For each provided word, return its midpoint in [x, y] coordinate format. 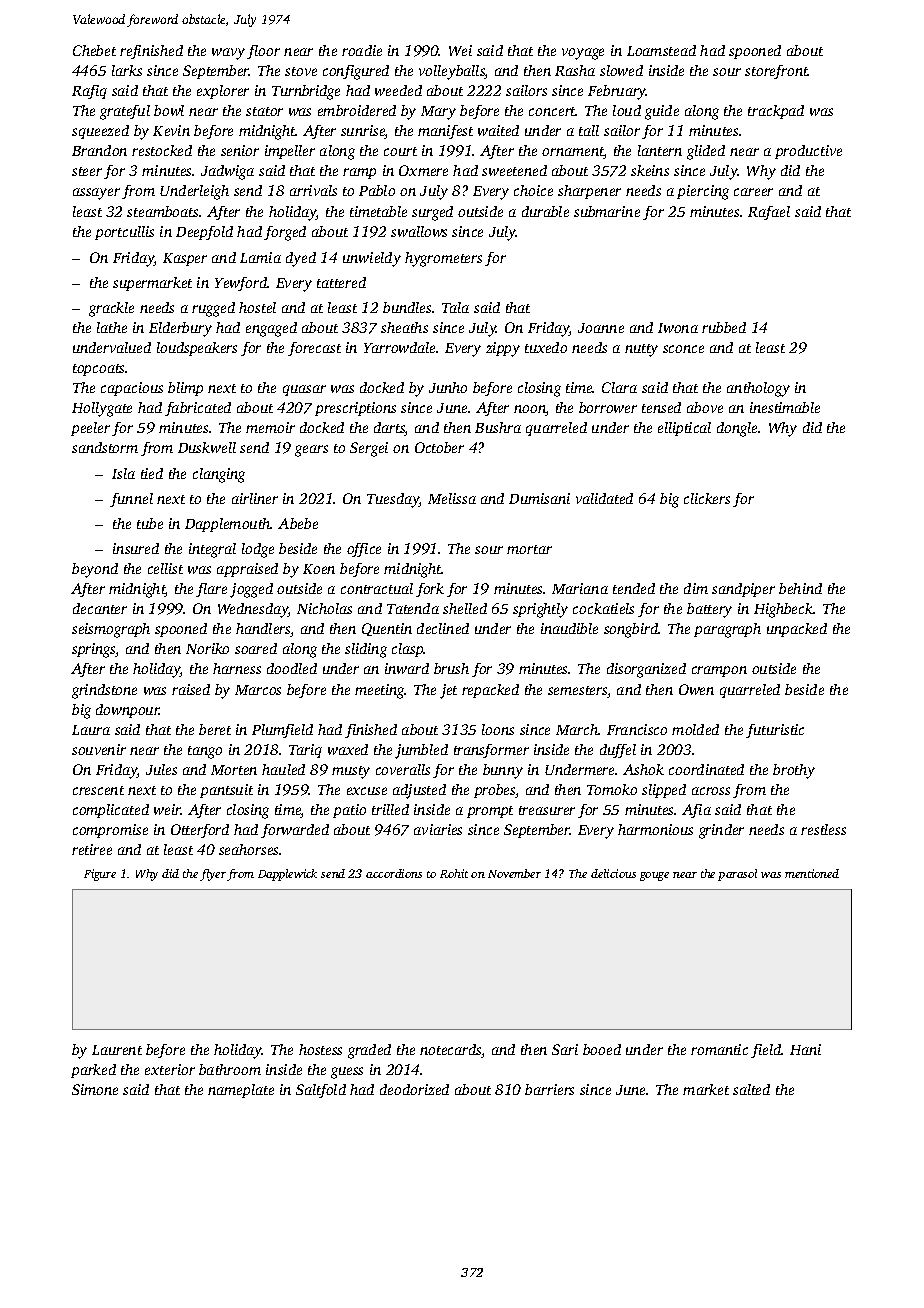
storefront [777, 72]
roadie [362, 50]
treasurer [547, 810]
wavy [228, 54]
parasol [737, 875]
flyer [213, 875]
